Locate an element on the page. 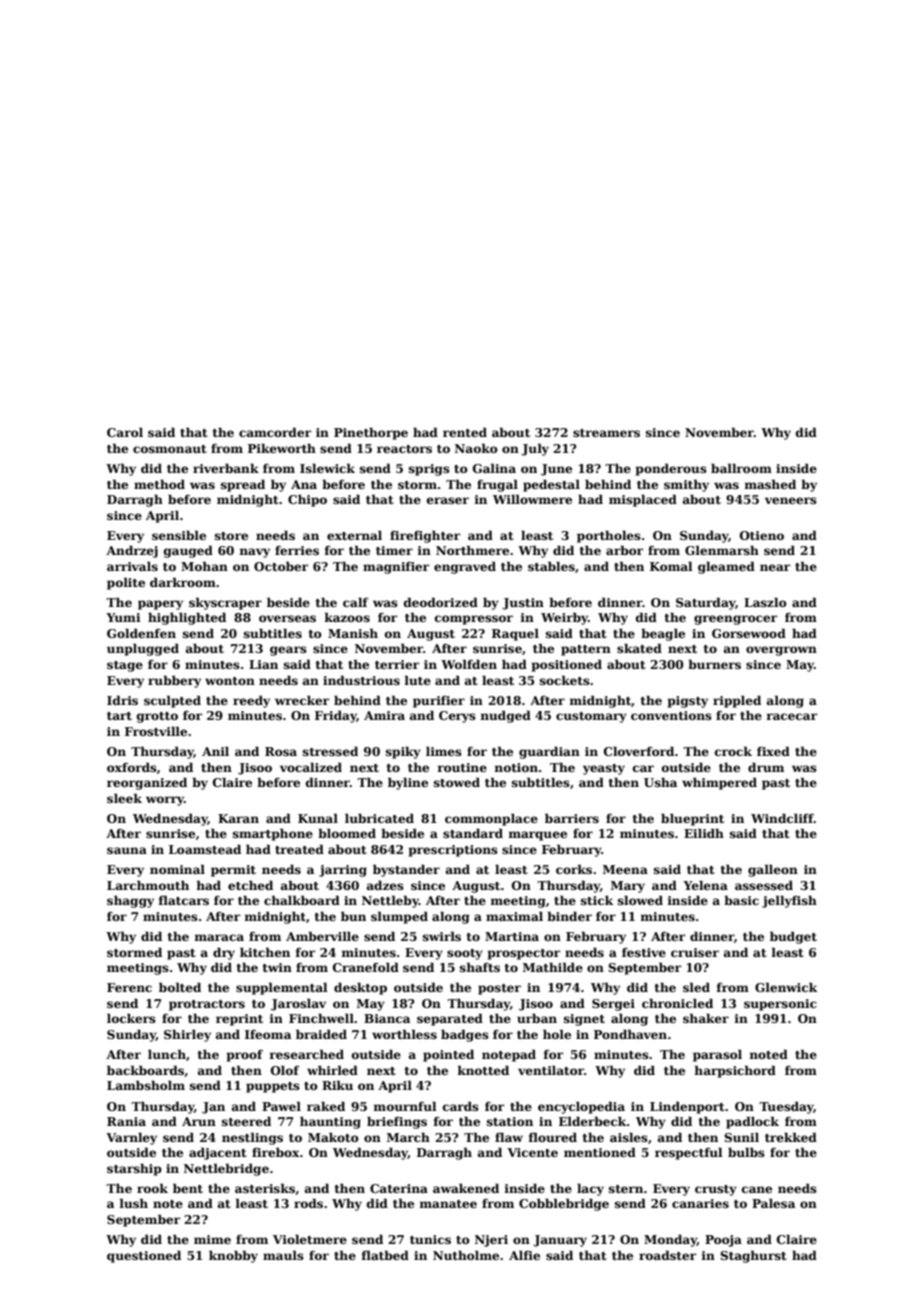 This document has height=1314, width=924. shaker is located at coordinates (706, 1018).
